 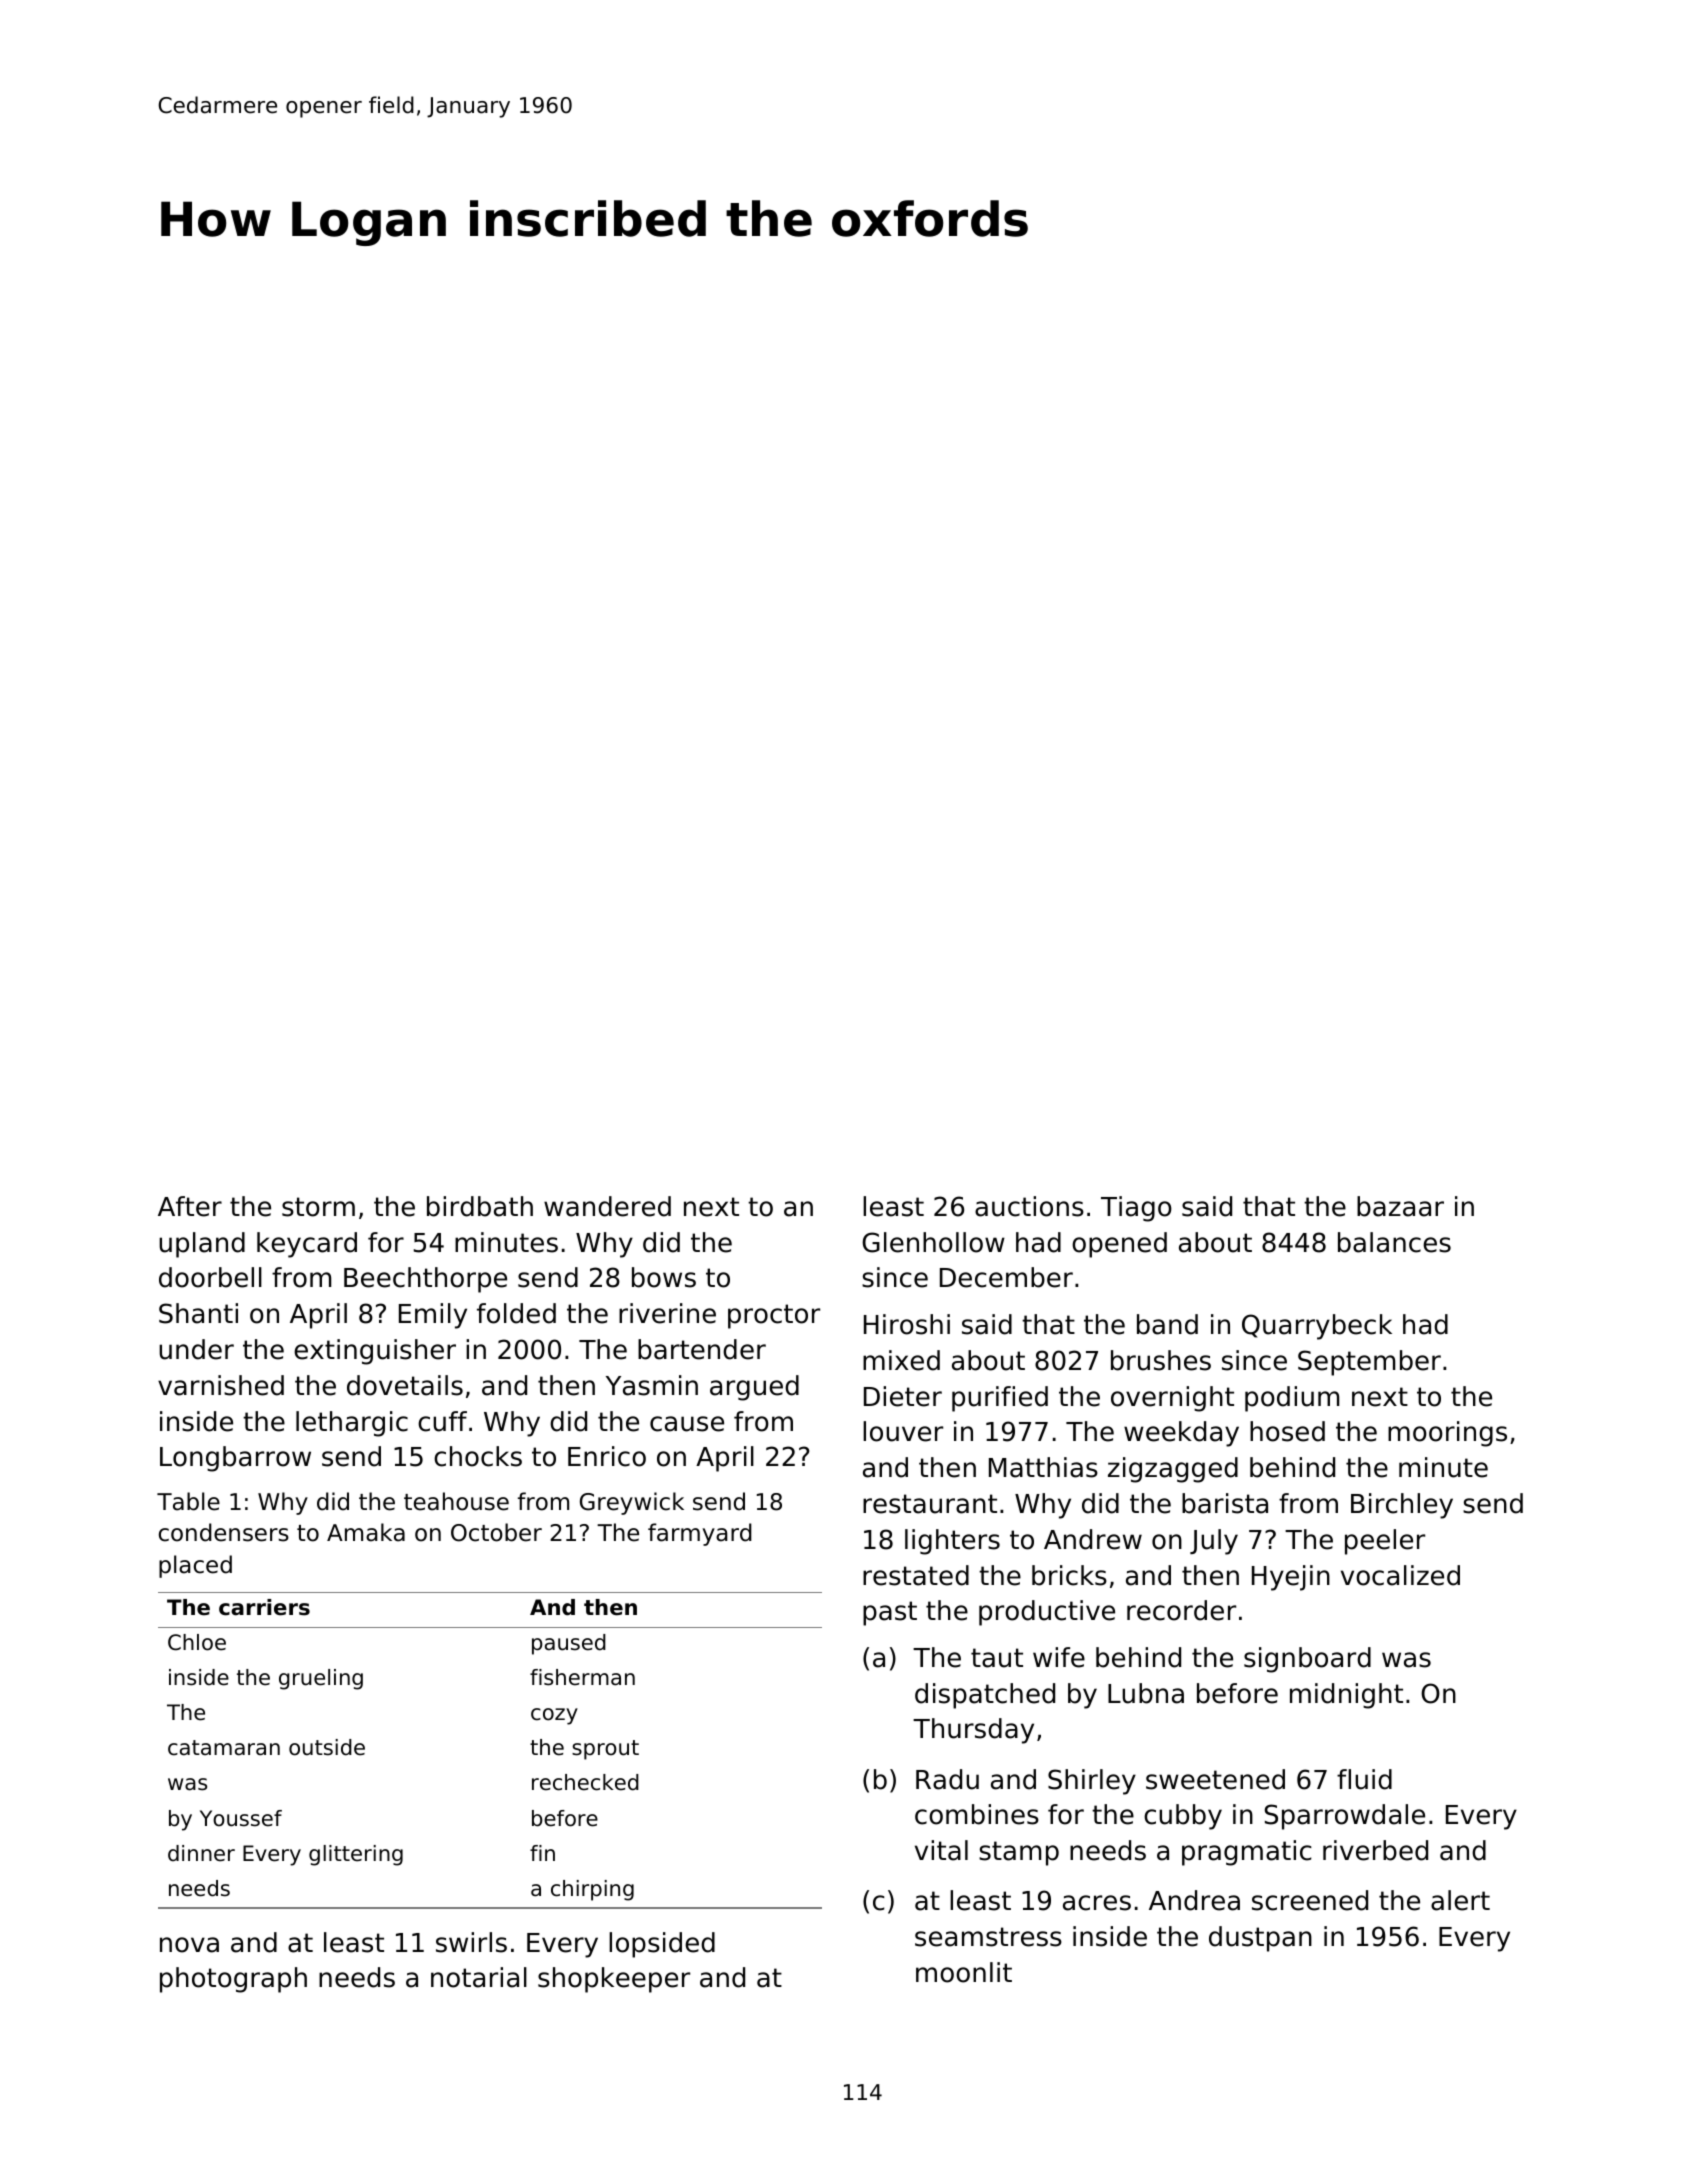 I want to click on band, so click(x=1167, y=1324).
